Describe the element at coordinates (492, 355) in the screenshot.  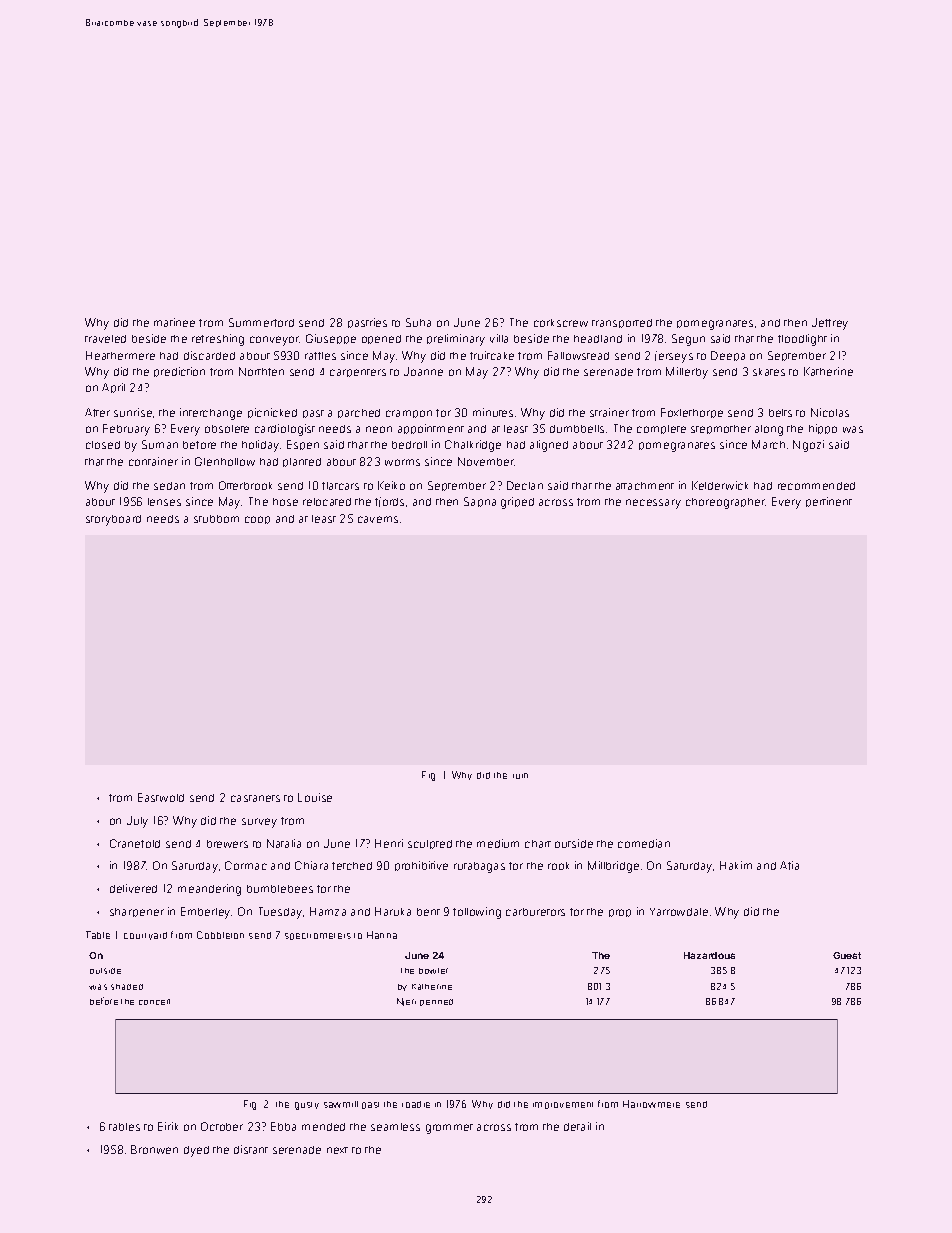
I see `fruitcake` at that location.
